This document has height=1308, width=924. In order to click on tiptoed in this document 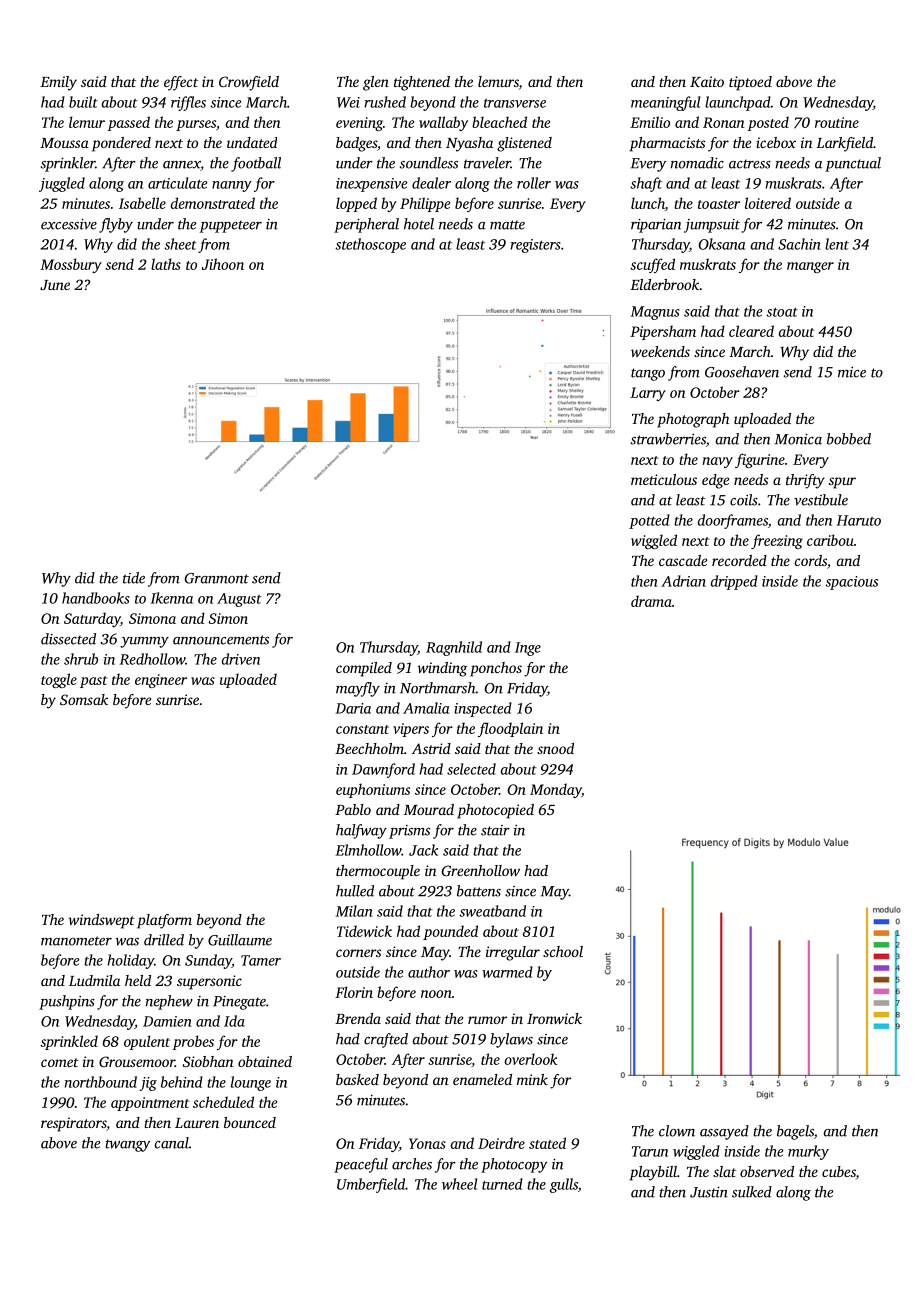, I will do `click(750, 83)`.
